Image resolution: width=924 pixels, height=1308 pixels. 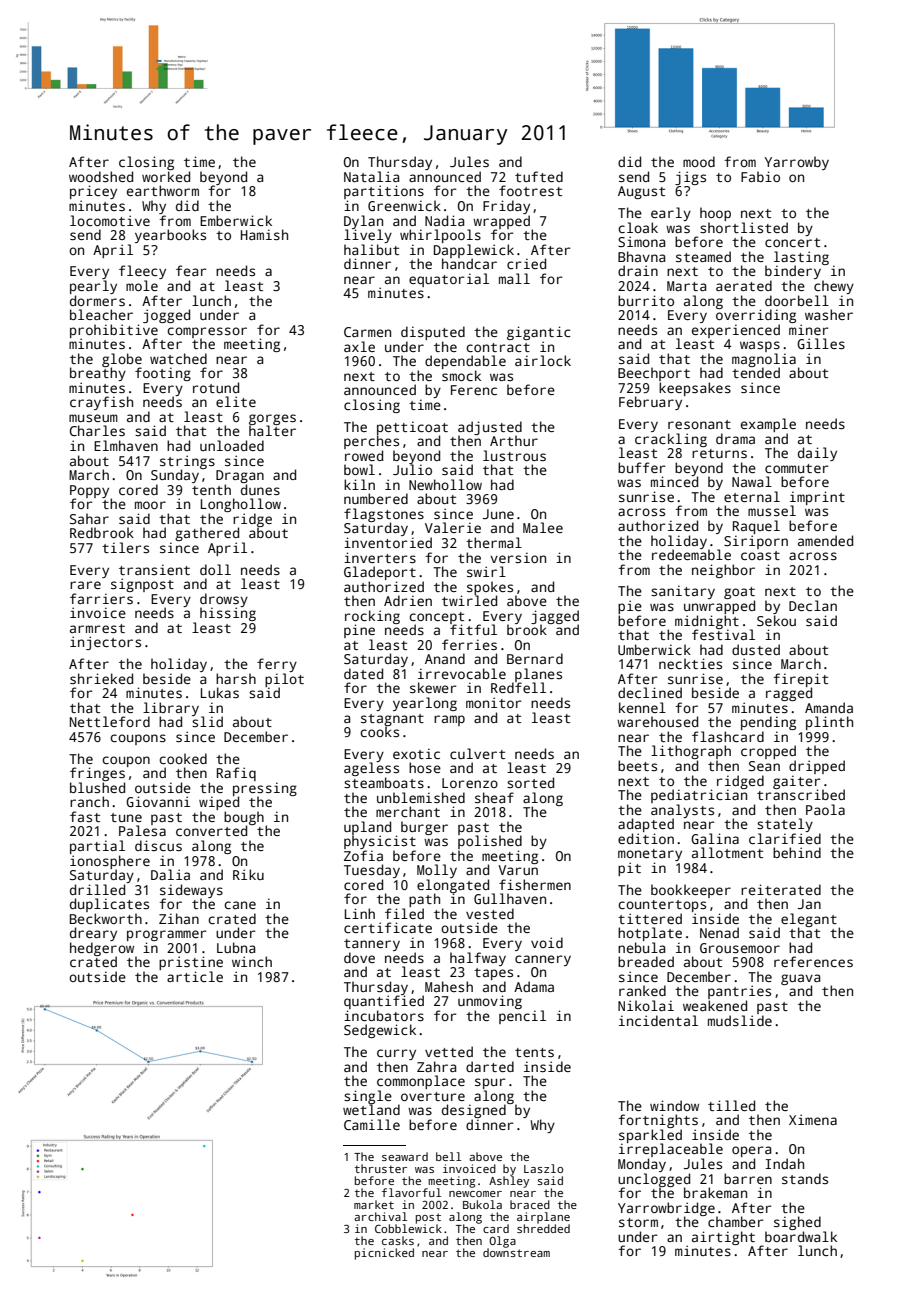 I want to click on Zofia, so click(x=363, y=855).
